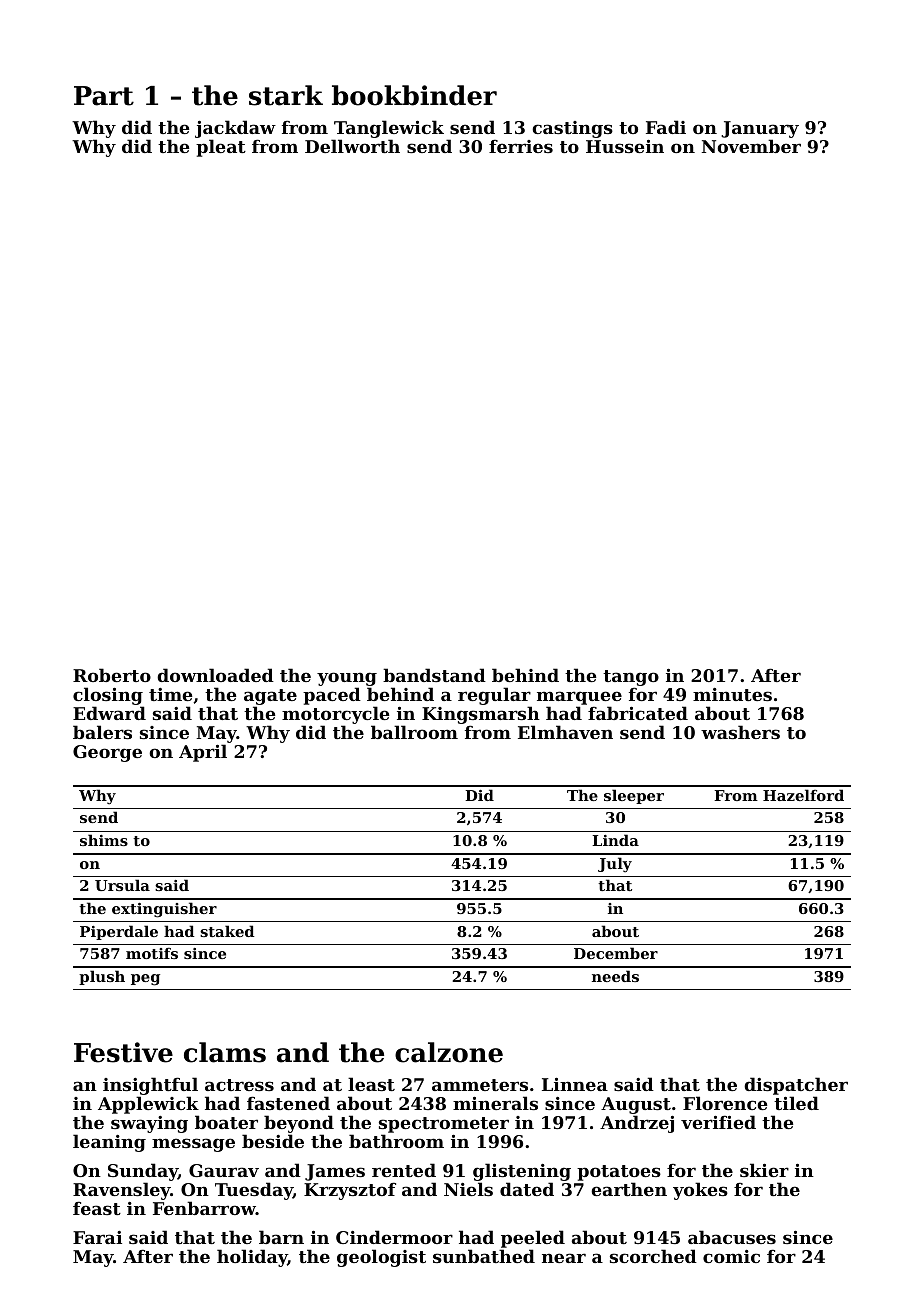 The width and height of the document is (924, 1308). What do you see at coordinates (335, 715) in the document?
I see `motorcycle` at bounding box center [335, 715].
